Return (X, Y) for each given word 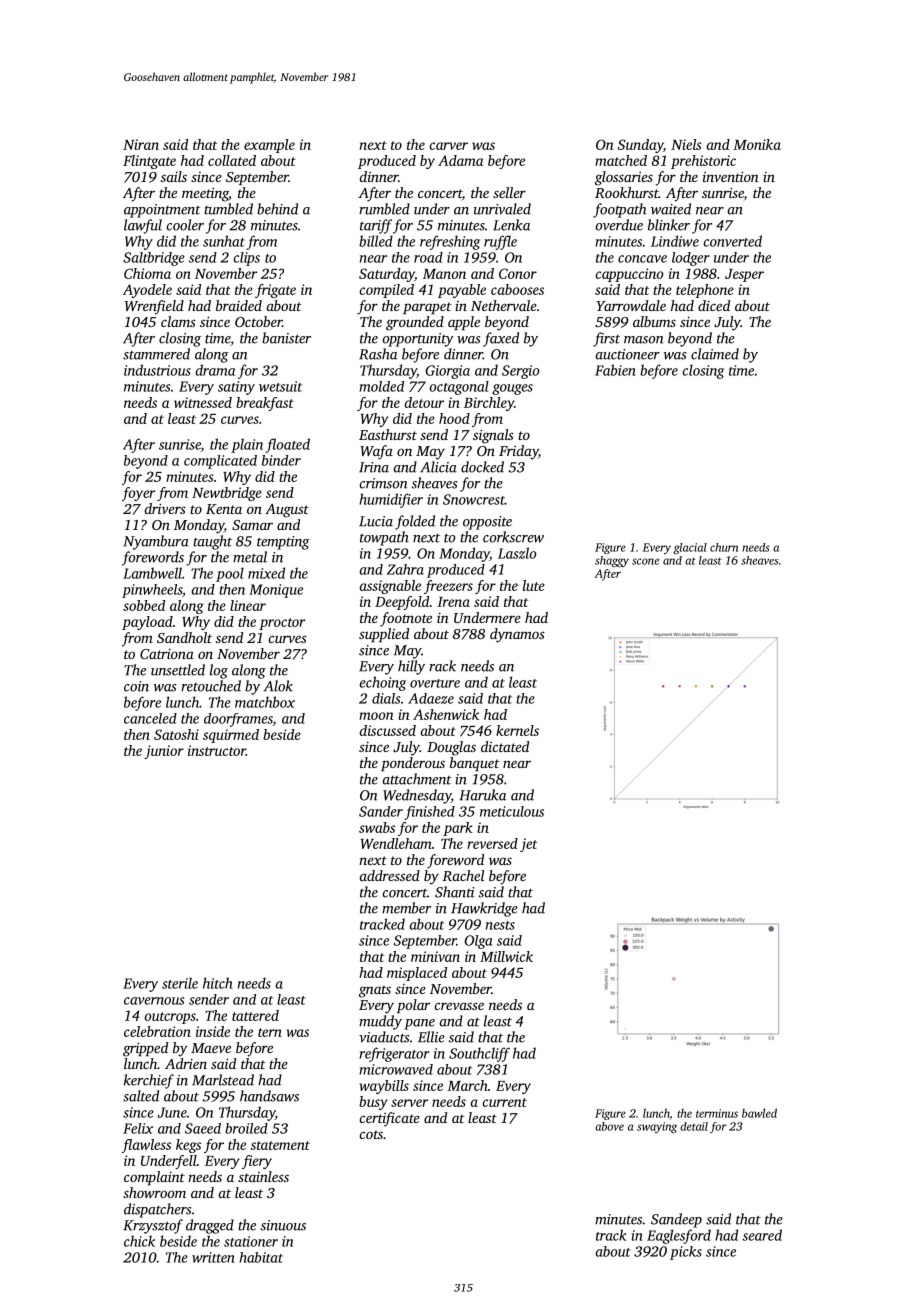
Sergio (520, 372)
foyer (138, 494)
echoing (383, 683)
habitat (261, 1257)
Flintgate (149, 162)
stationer (251, 1241)
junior (164, 752)
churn (724, 547)
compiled (387, 291)
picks (686, 1253)
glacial (690, 548)
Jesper (744, 275)
